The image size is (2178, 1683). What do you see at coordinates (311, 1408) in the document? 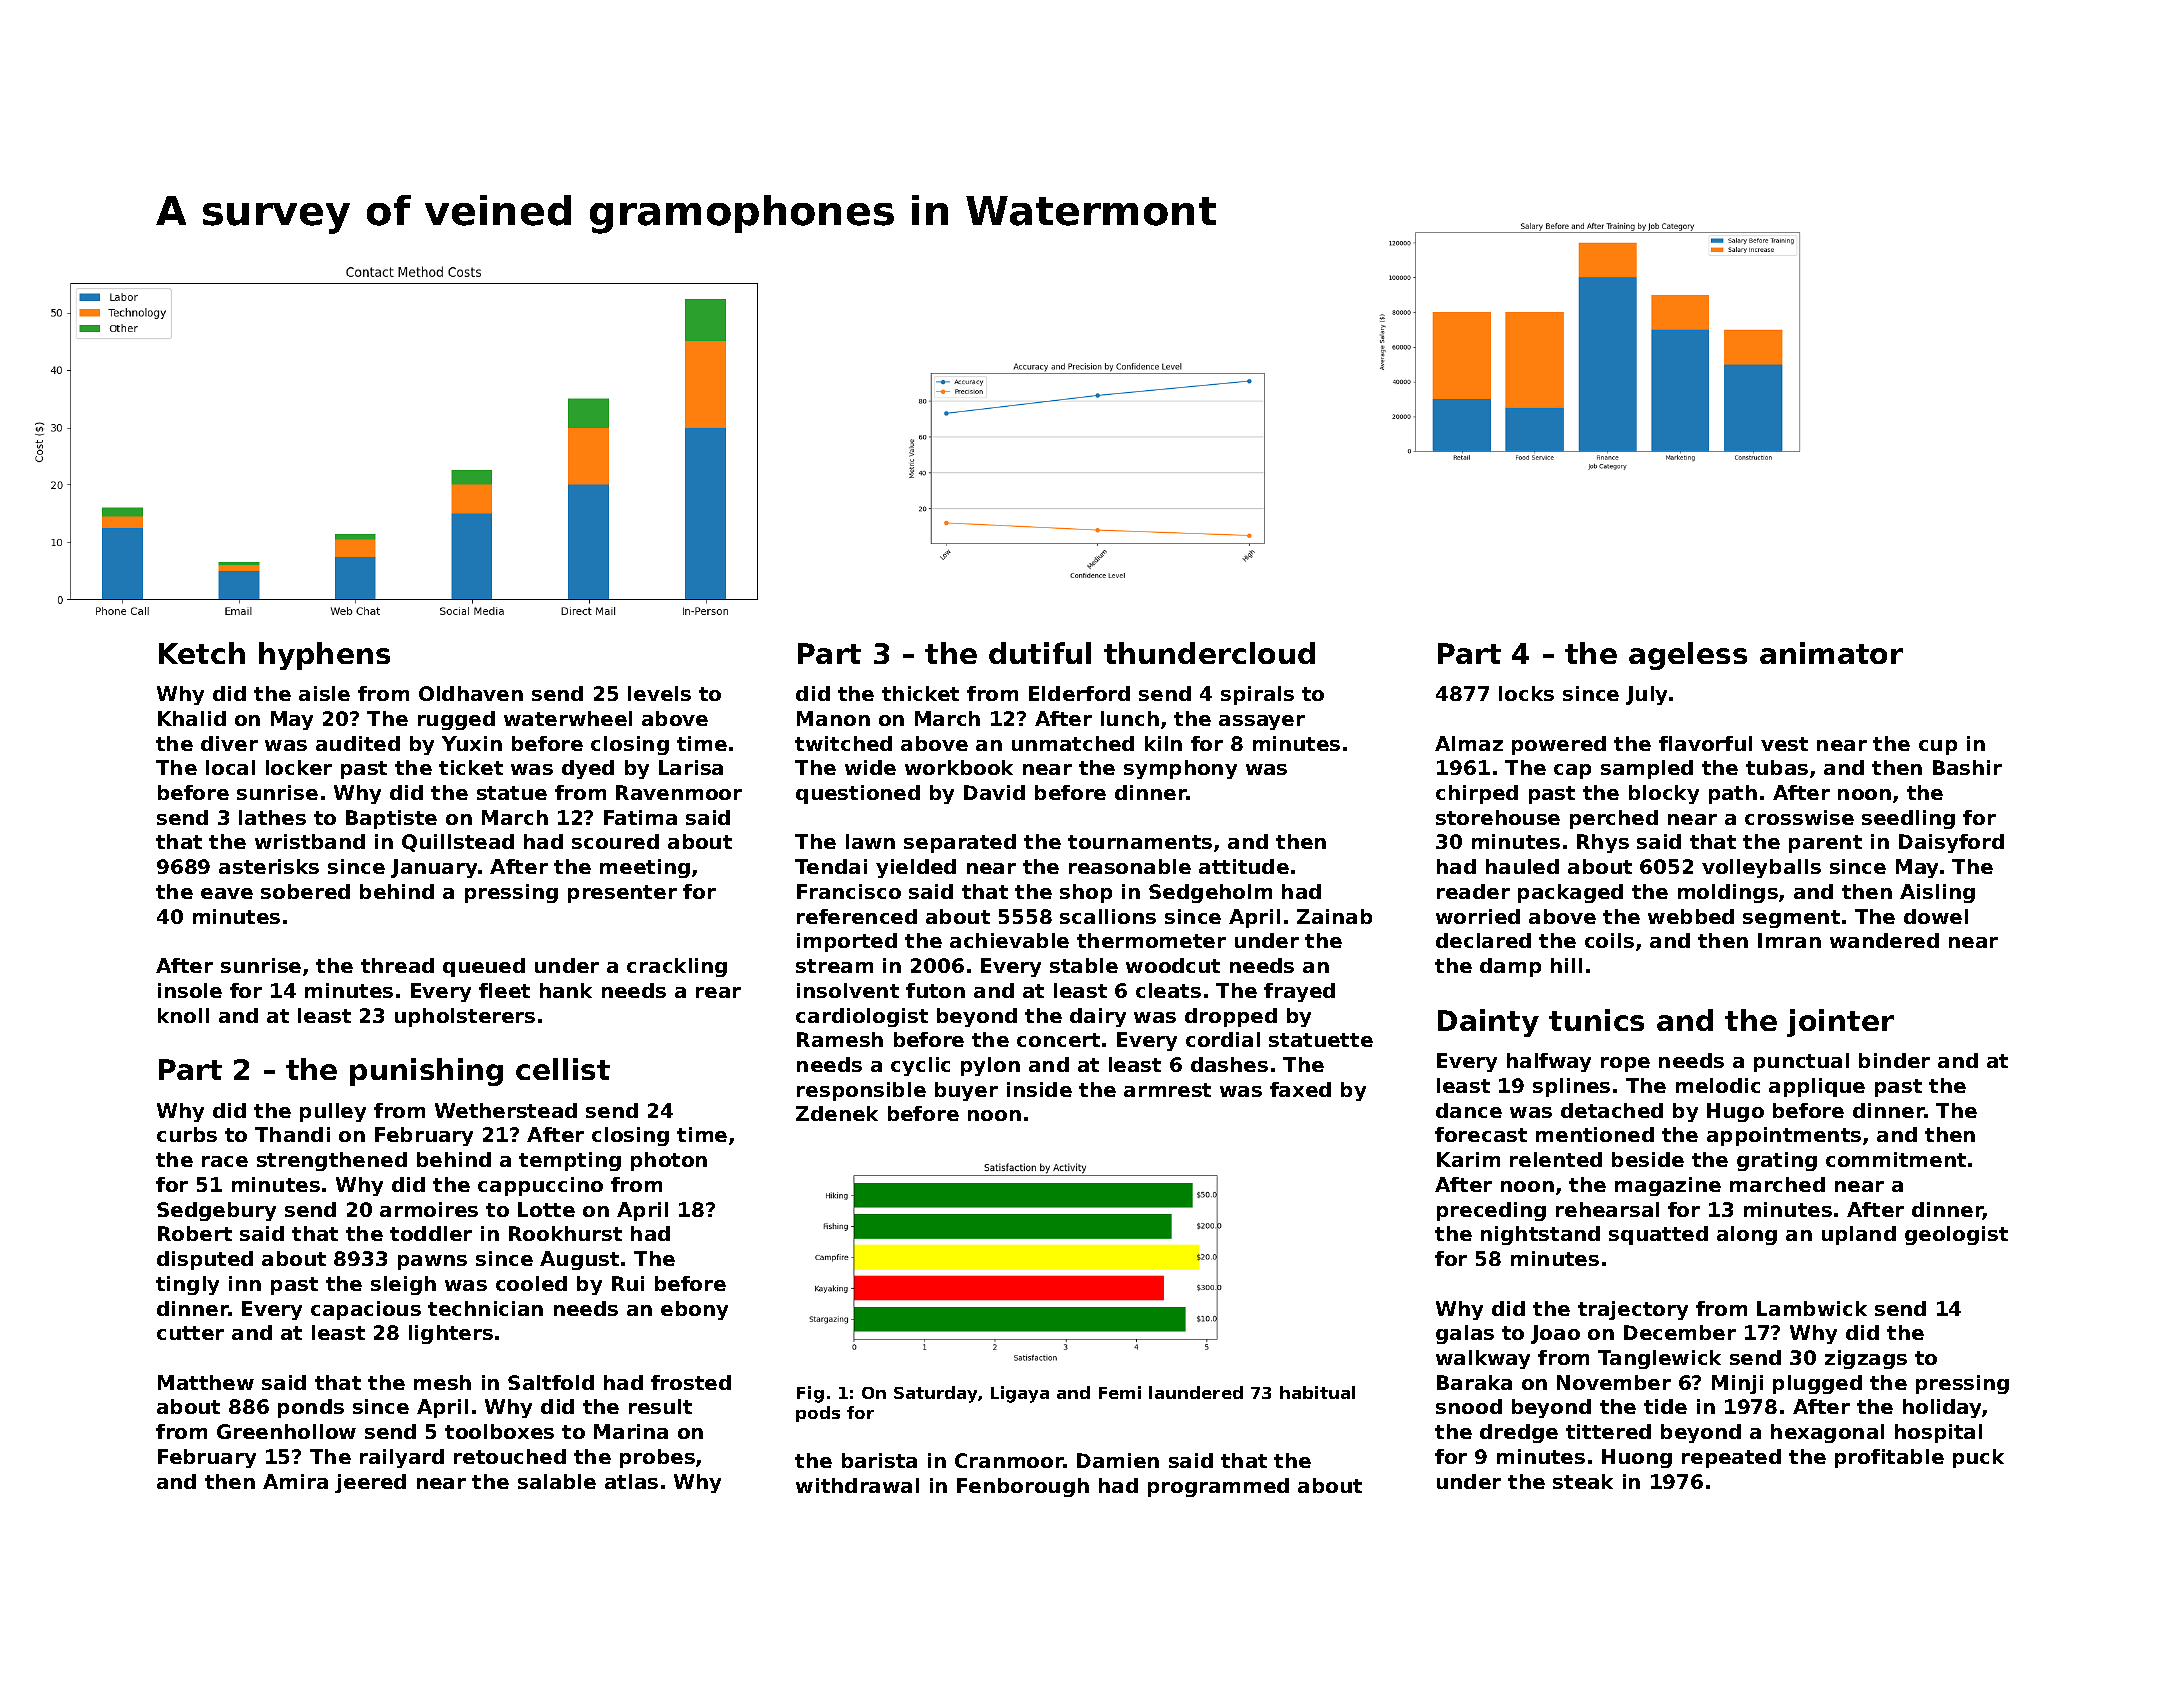
I see `ponds` at bounding box center [311, 1408].
